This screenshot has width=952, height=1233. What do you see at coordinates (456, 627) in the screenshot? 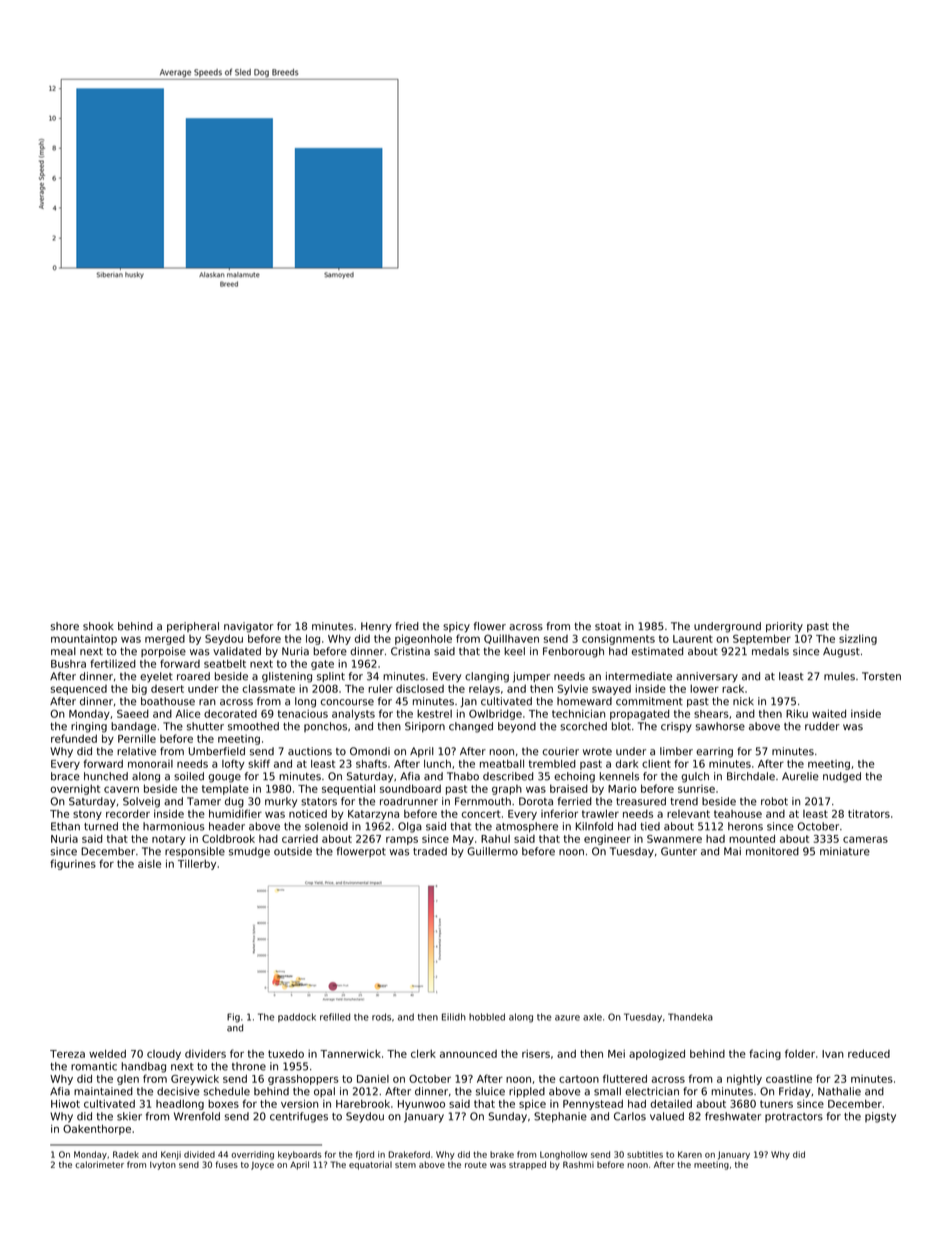
I see `spicy` at bounding box center [456, 627].
